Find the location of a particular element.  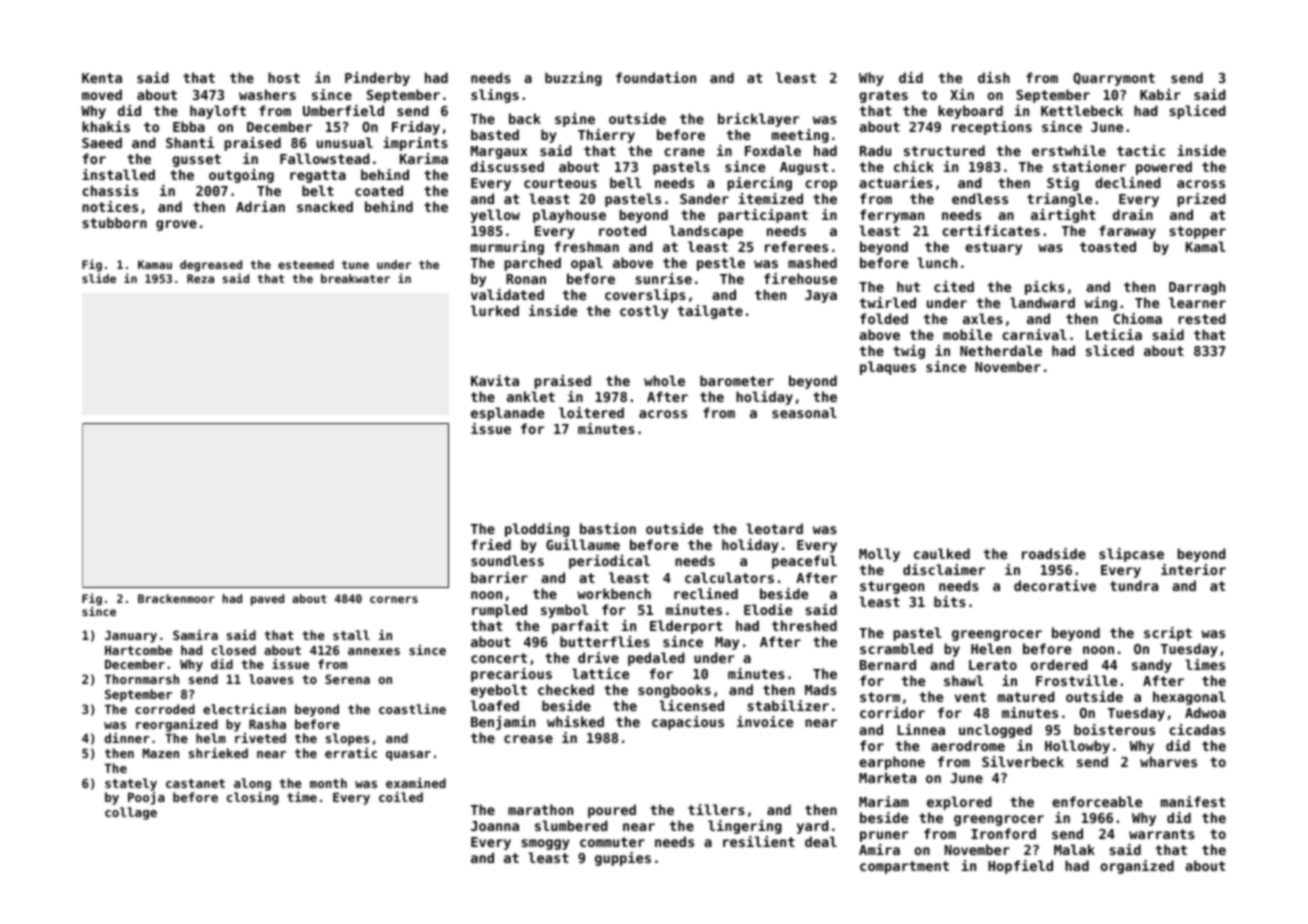

sliced is located at coordinates (1110, 350).
